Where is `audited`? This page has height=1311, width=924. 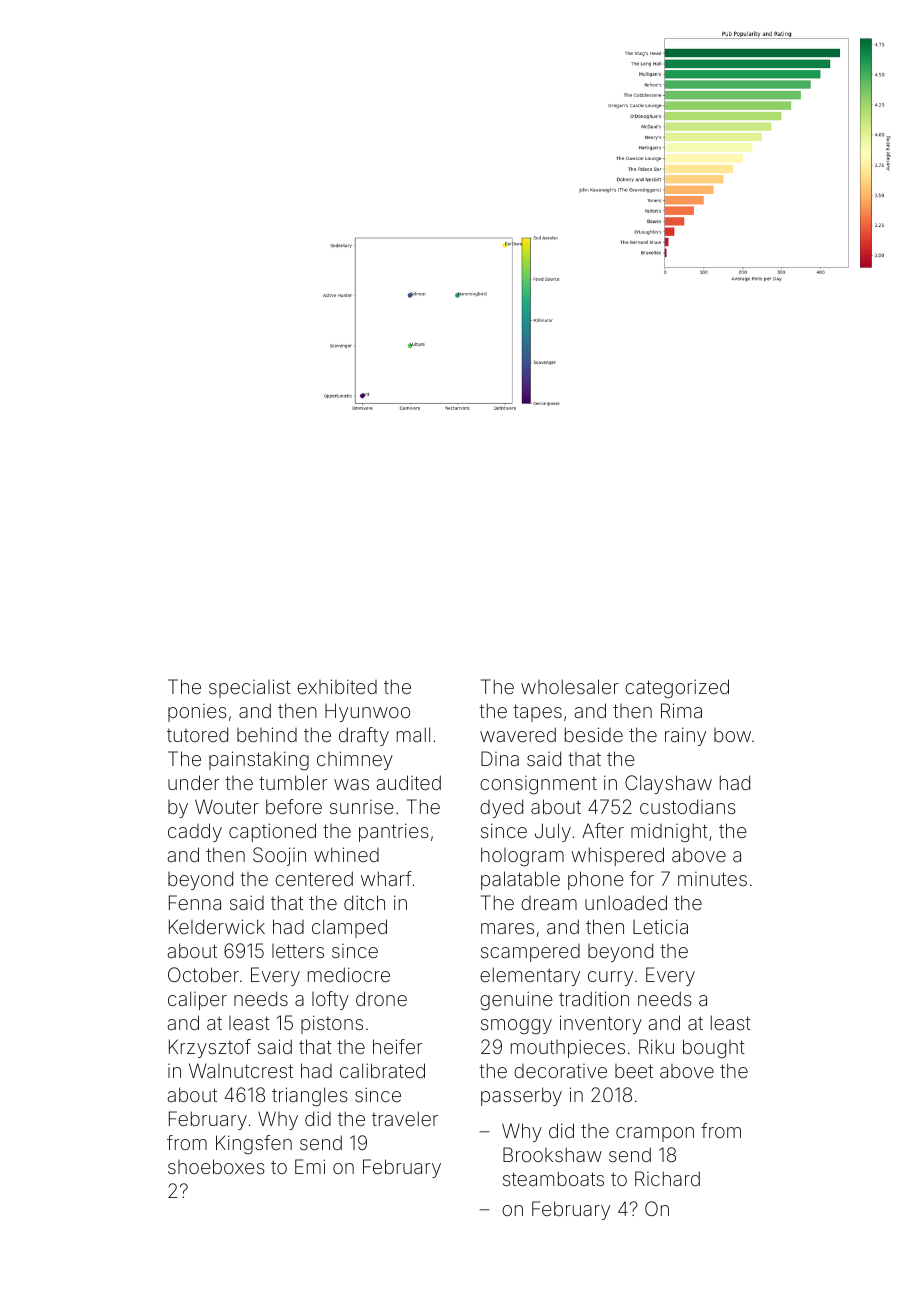
audited is located at coordinates (409, 782).
